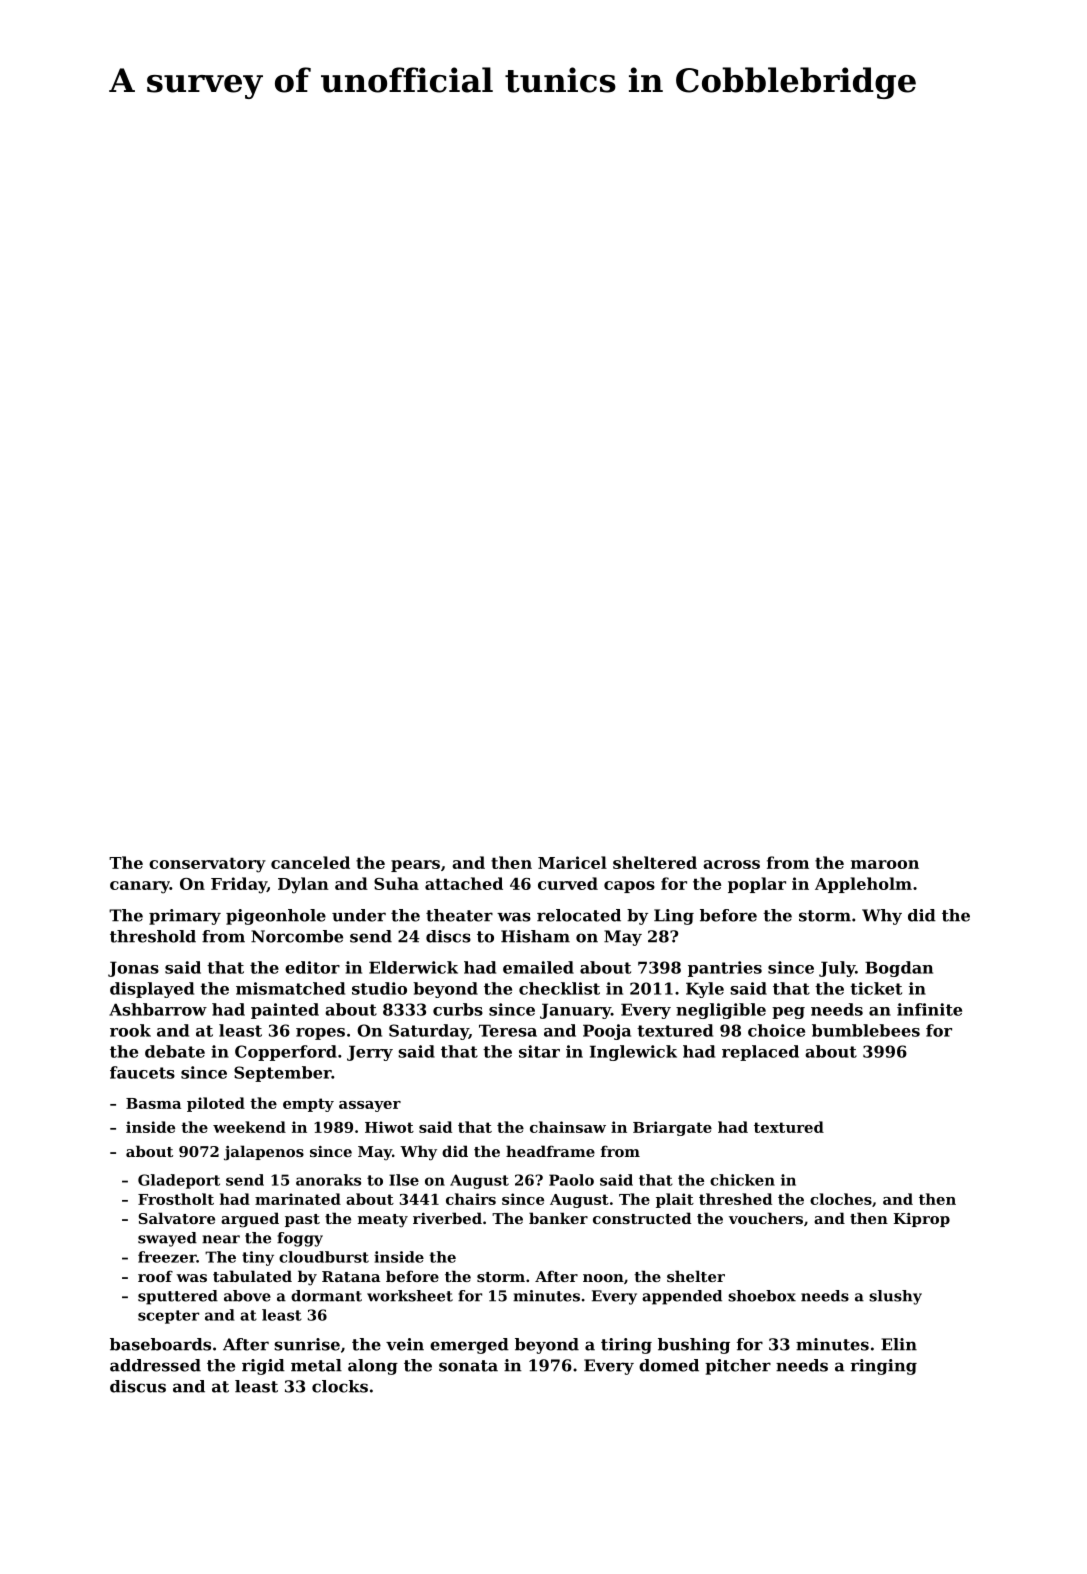 The width and height of the screenshot is (1087, 1574). Describe the element at coordinates (142, 1072) in the screenshot. I see `faucets` at that location.
